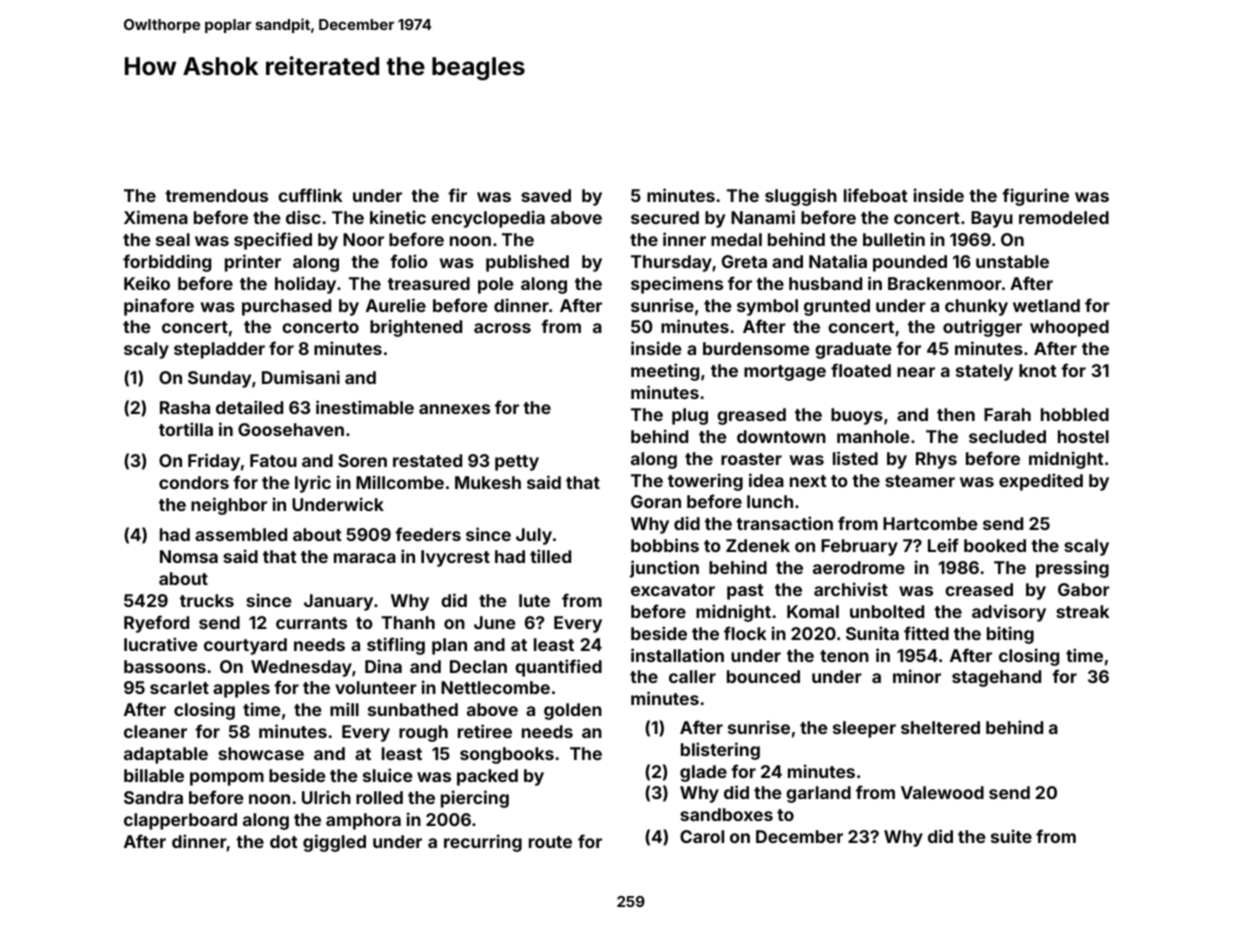  Describe the element at coordinates (801, 197) in the image. I see `sluggish` at that location.
